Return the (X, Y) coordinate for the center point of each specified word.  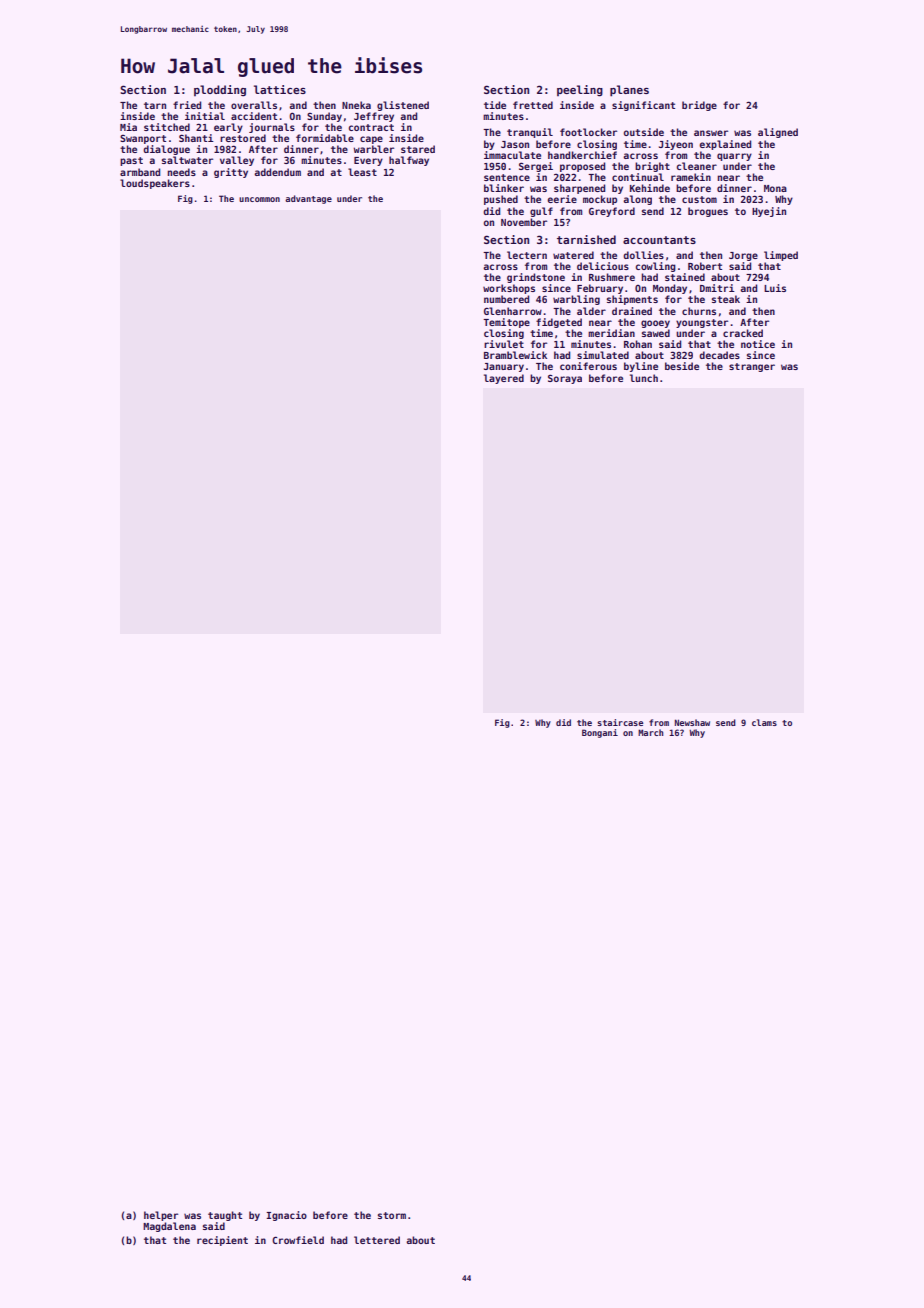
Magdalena (169, 1227)
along (637, 200)
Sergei (536, 167)
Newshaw (692, 722)
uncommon (259, 199)
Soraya (565, 379)
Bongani (600, 733)
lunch (644, 378)
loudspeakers (155, 184)
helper (161, 1216)
